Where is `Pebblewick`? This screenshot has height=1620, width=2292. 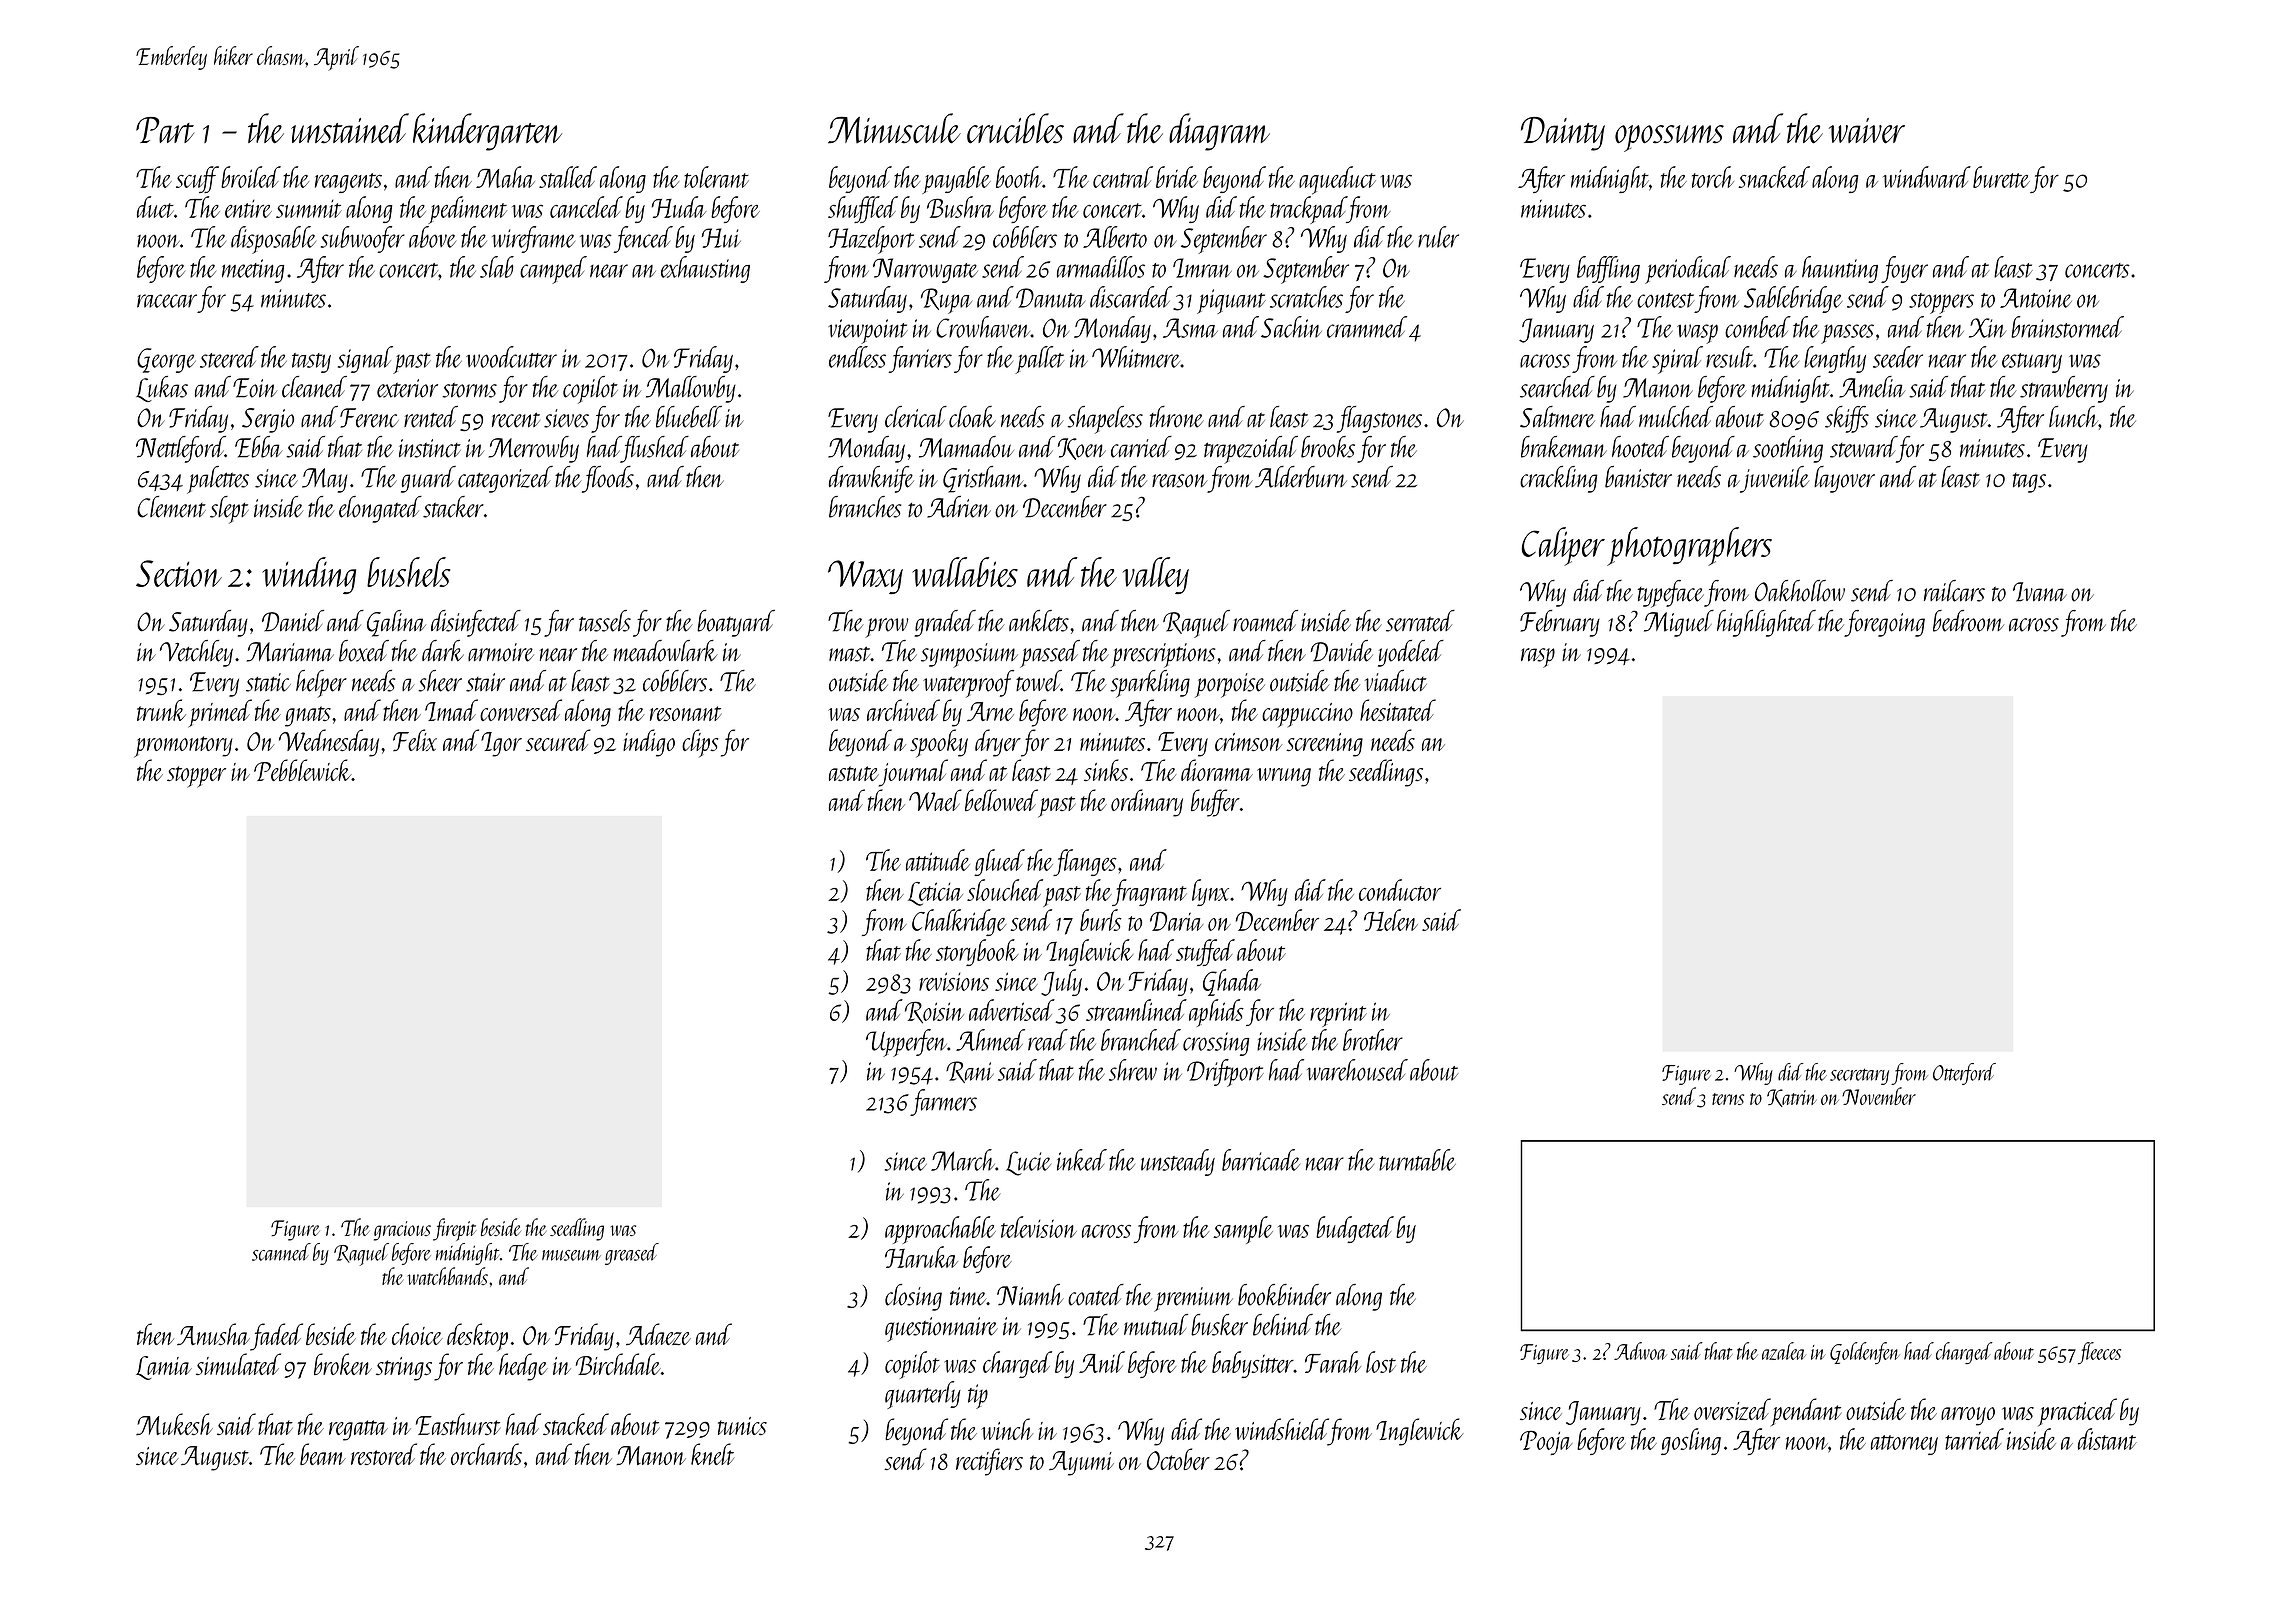 Pebblewick is located at coordinates (303, 770).
